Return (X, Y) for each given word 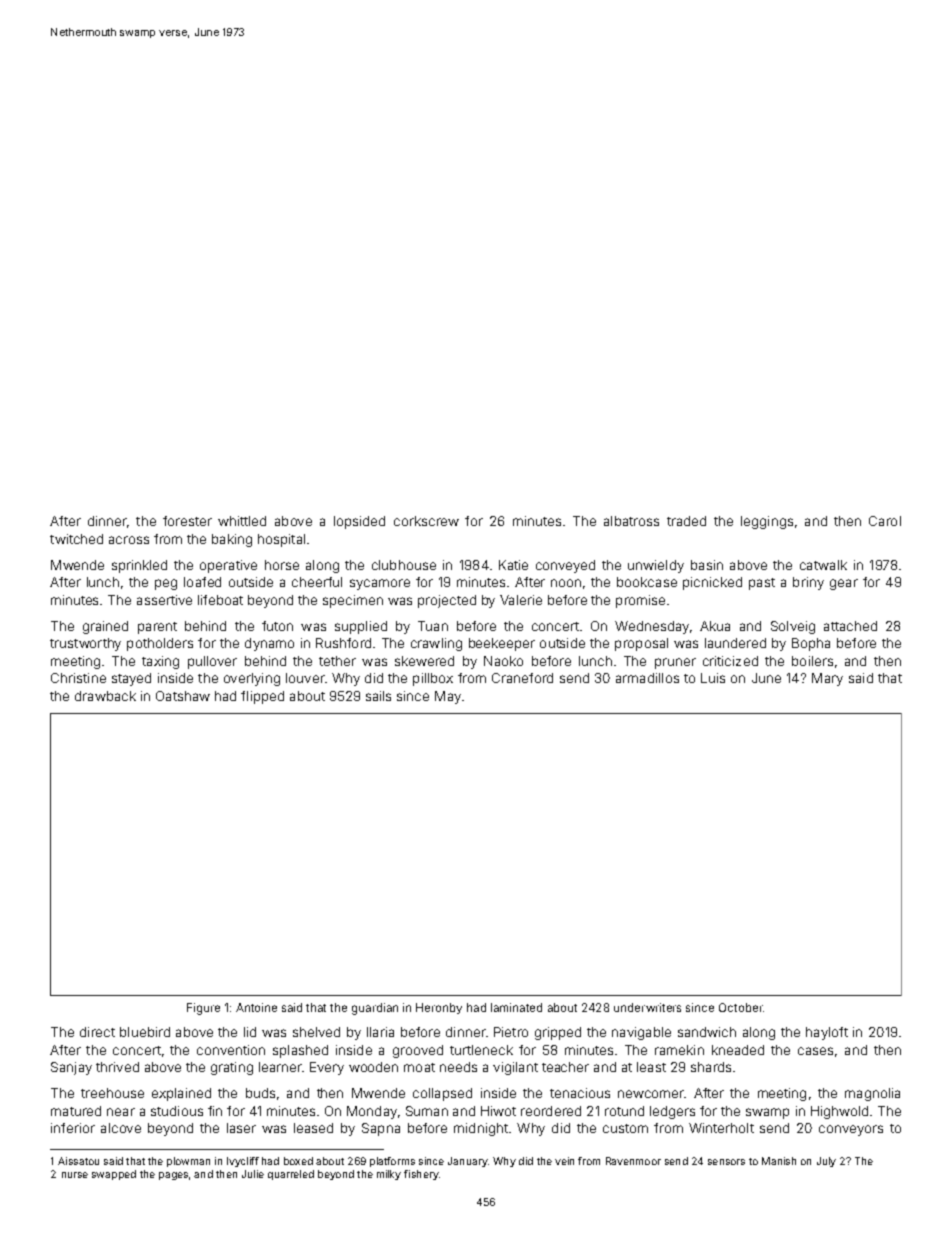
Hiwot (498, 1111)
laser (241, 1128)
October (741, 1007)
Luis (713, 678)
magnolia (872, 1094)
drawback (105, 696)
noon (566, 583)
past (762, 584)
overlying (252, 679)
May (448, 697)
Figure (203, 1009)
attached (850, 626)
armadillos (647, 678)
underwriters (647, 1007)
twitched (76, 539)
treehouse (112, 1093)
